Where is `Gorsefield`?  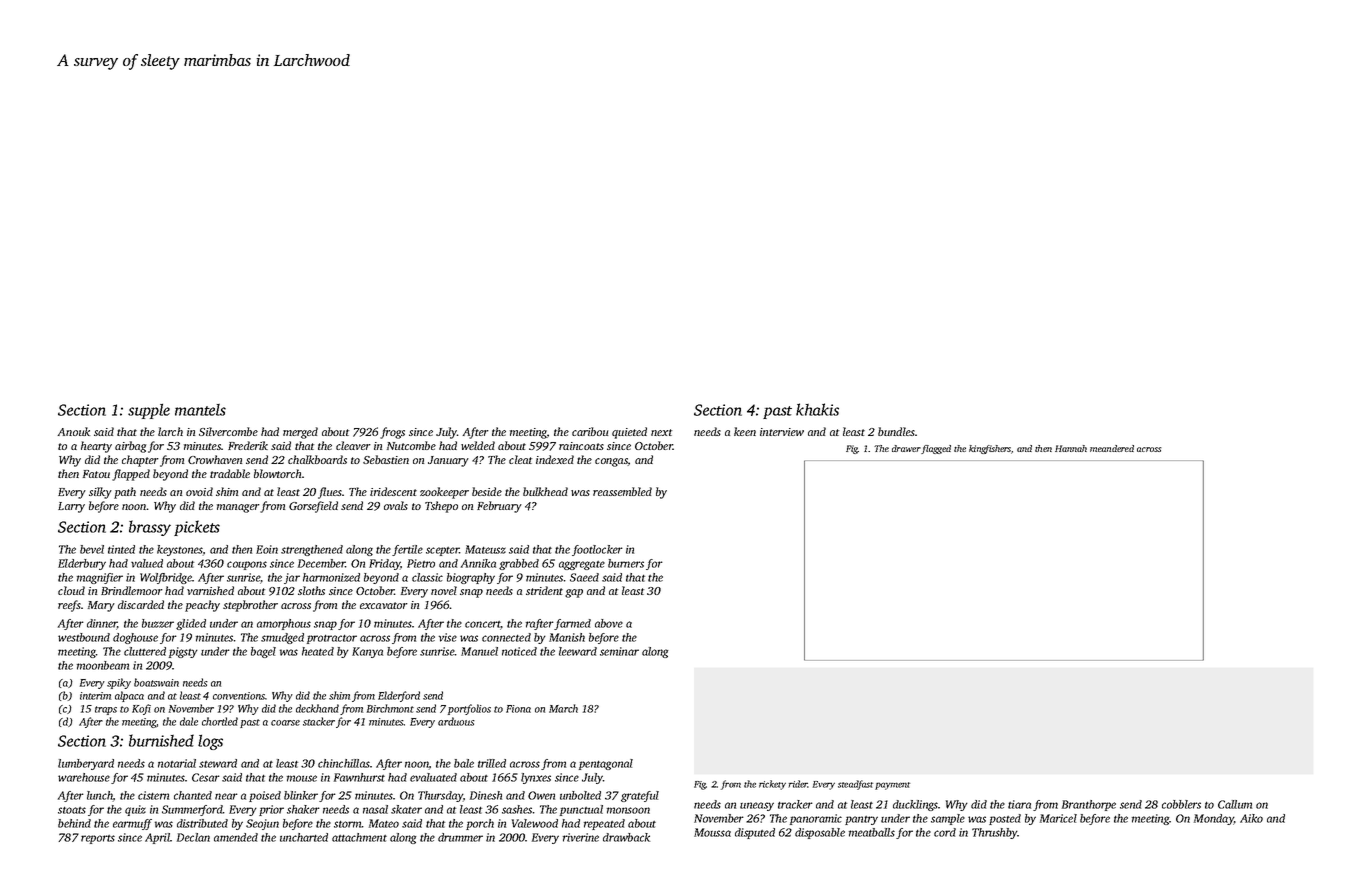 Gorsefield is located at coordinates (313, 507).
